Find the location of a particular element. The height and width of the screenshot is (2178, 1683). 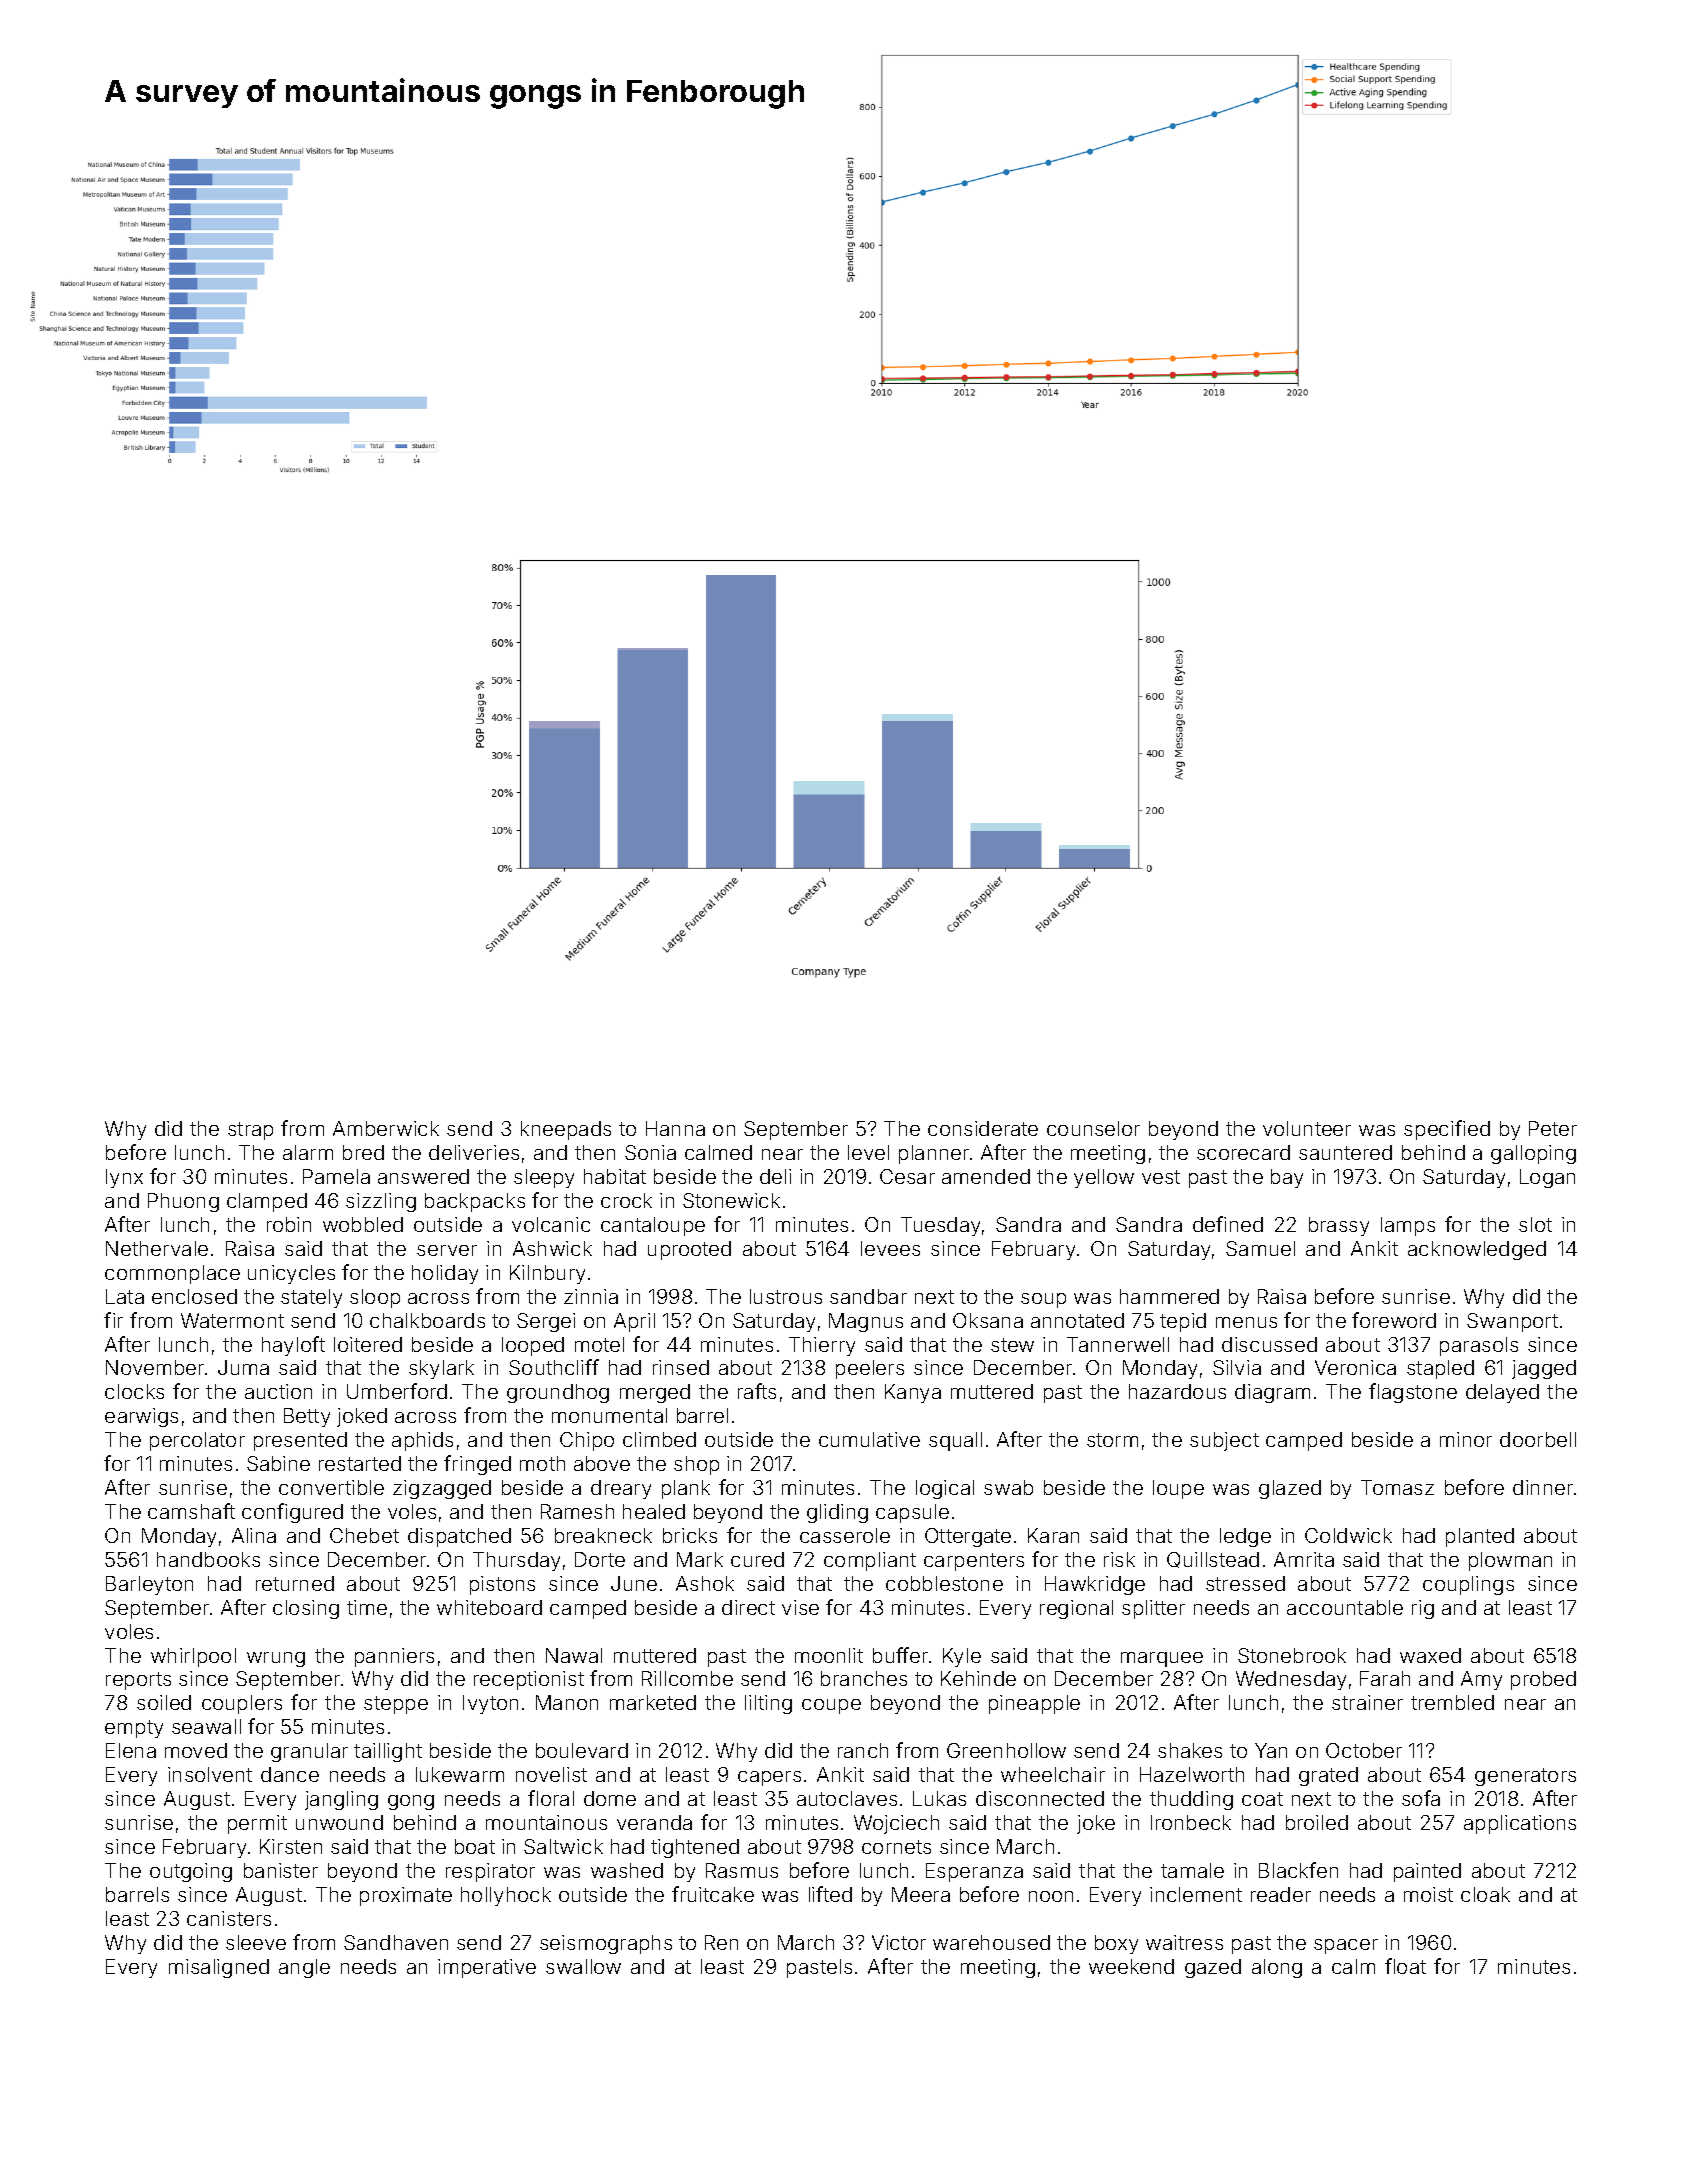

volunteer is located at coordinates (1307, 1128).
